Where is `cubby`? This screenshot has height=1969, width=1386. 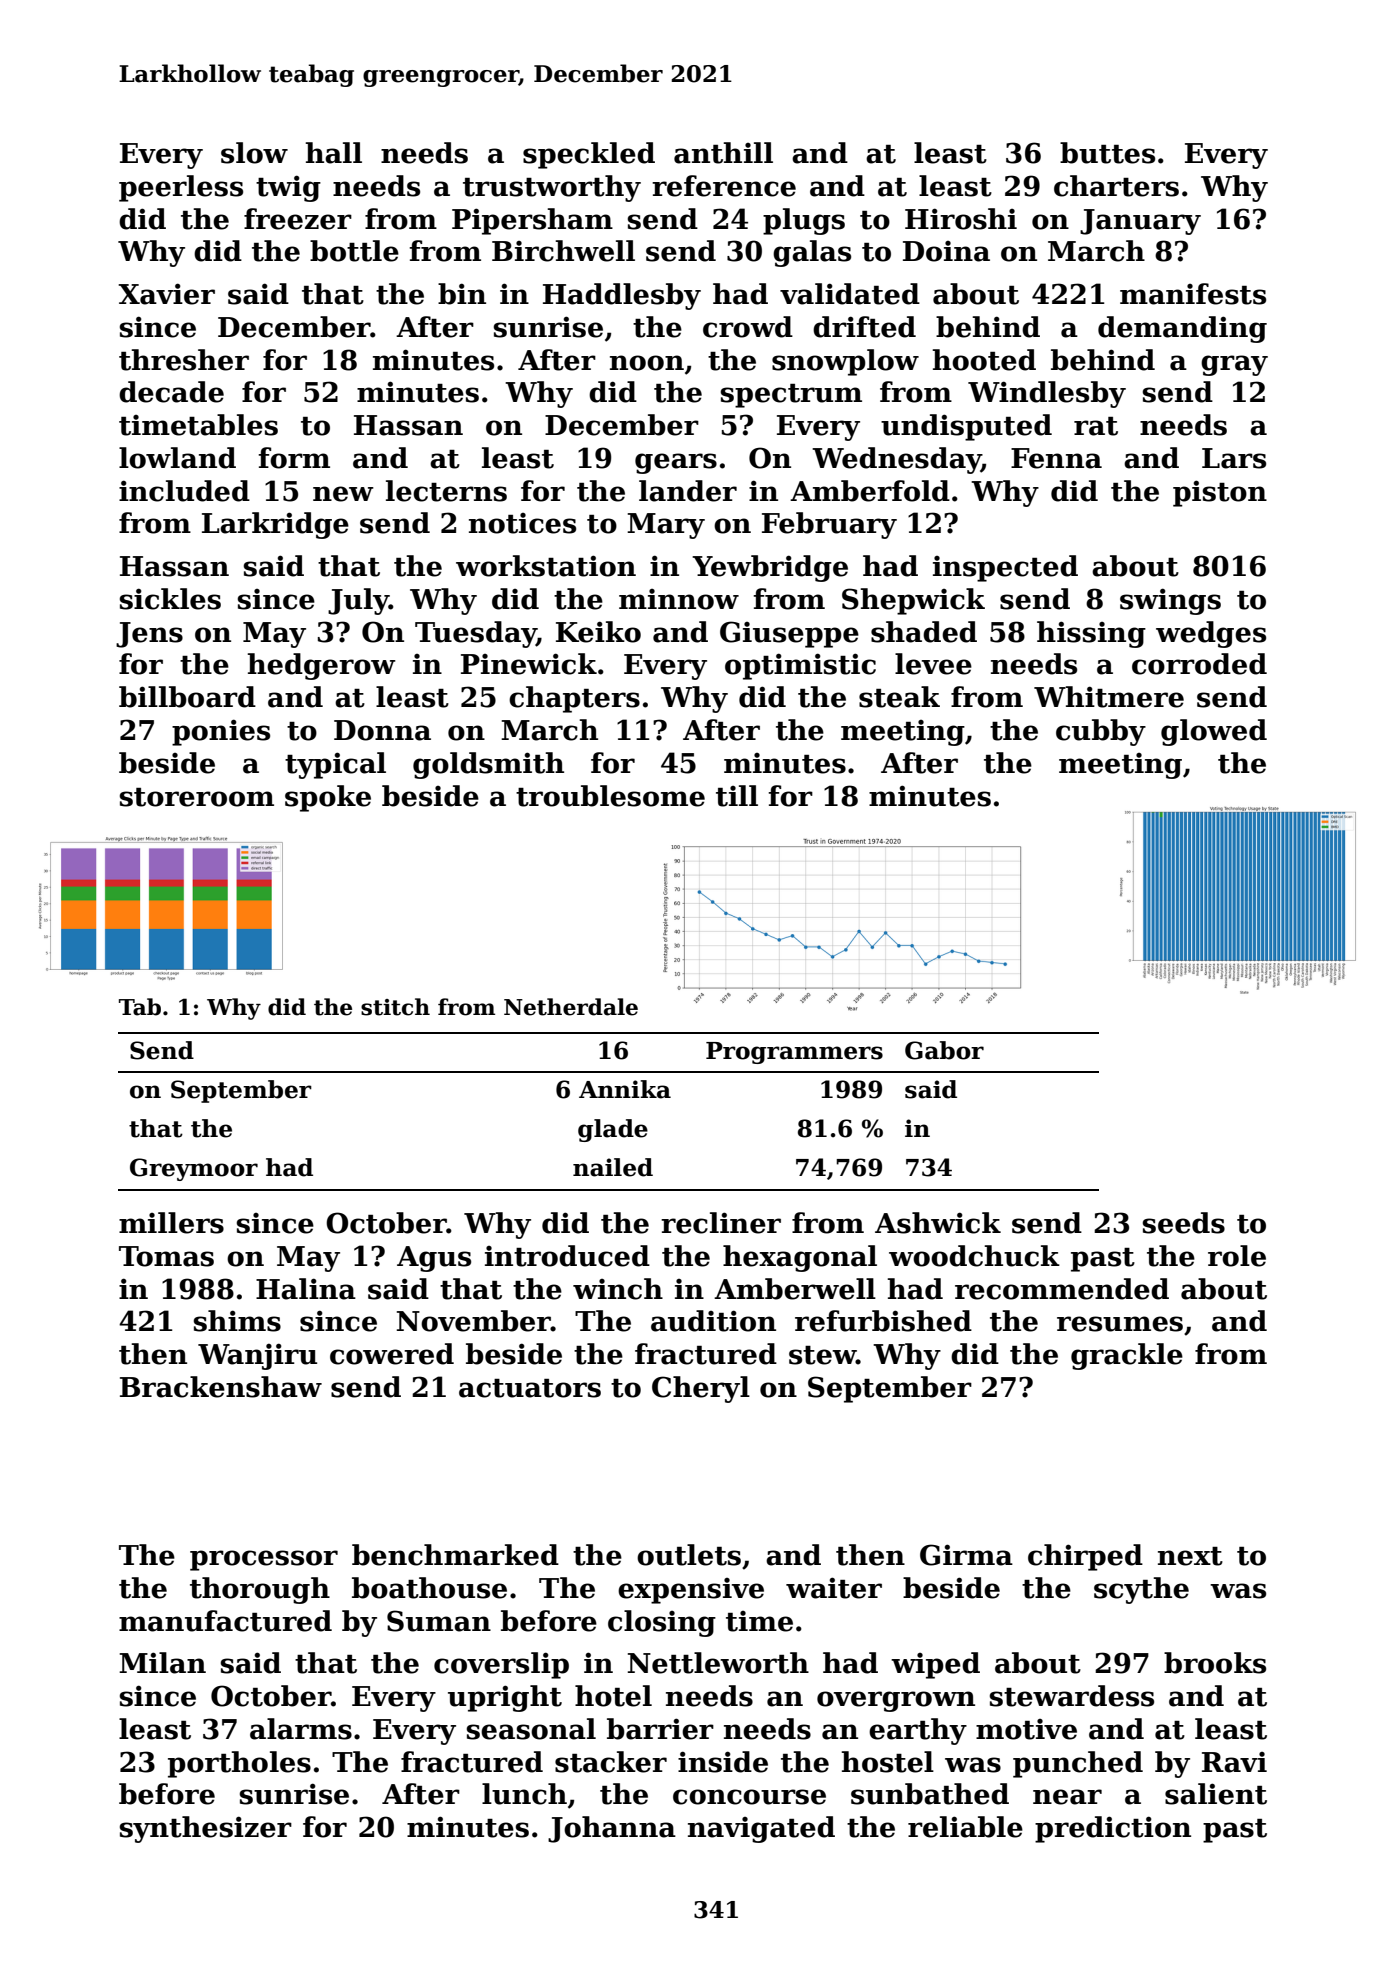
cubby is located at coordinates (1101, 732).
